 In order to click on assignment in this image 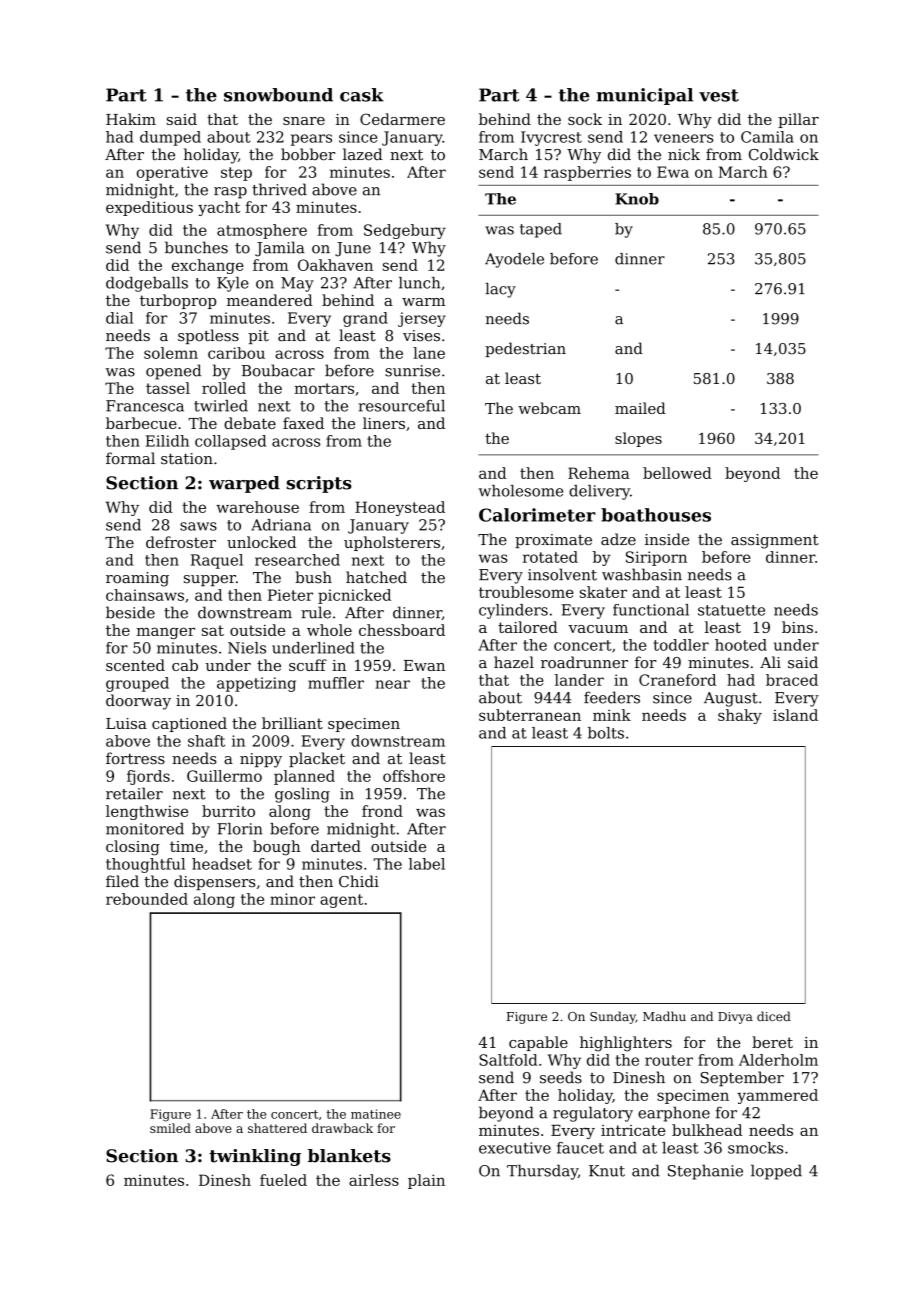, I will do `click(775, 541)`.
